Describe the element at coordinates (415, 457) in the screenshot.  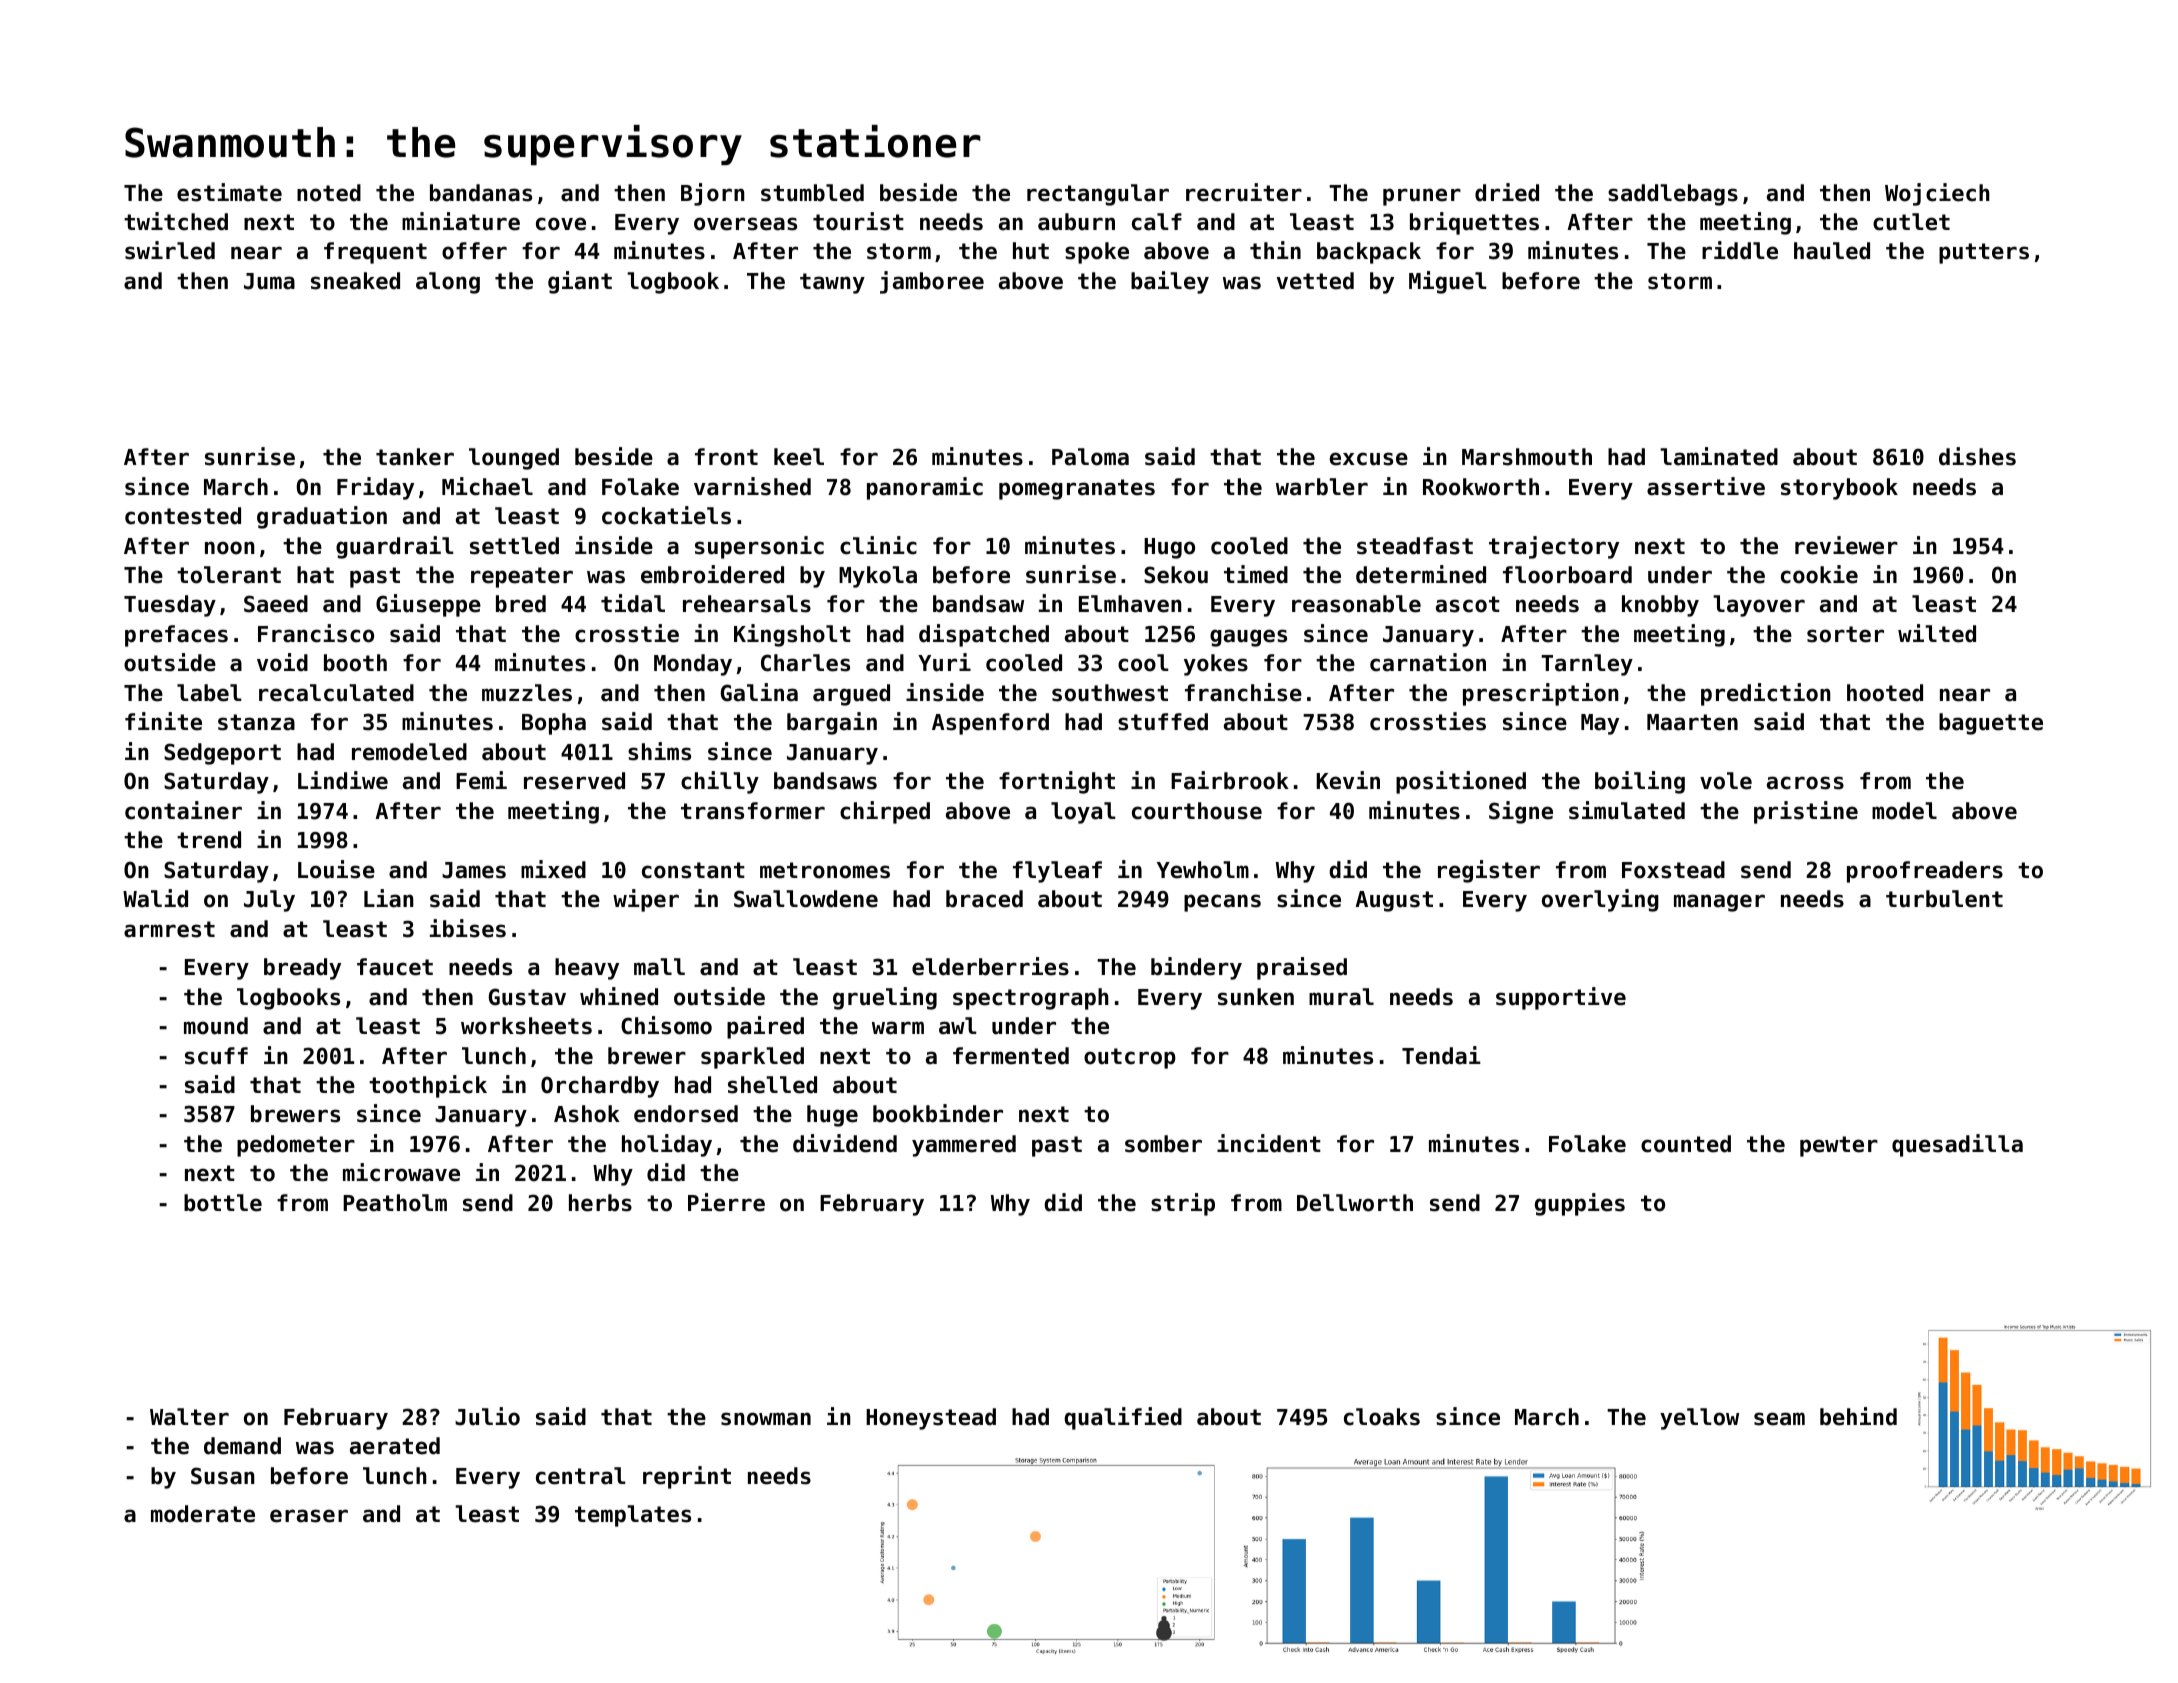
I see `tanker` at that location.
